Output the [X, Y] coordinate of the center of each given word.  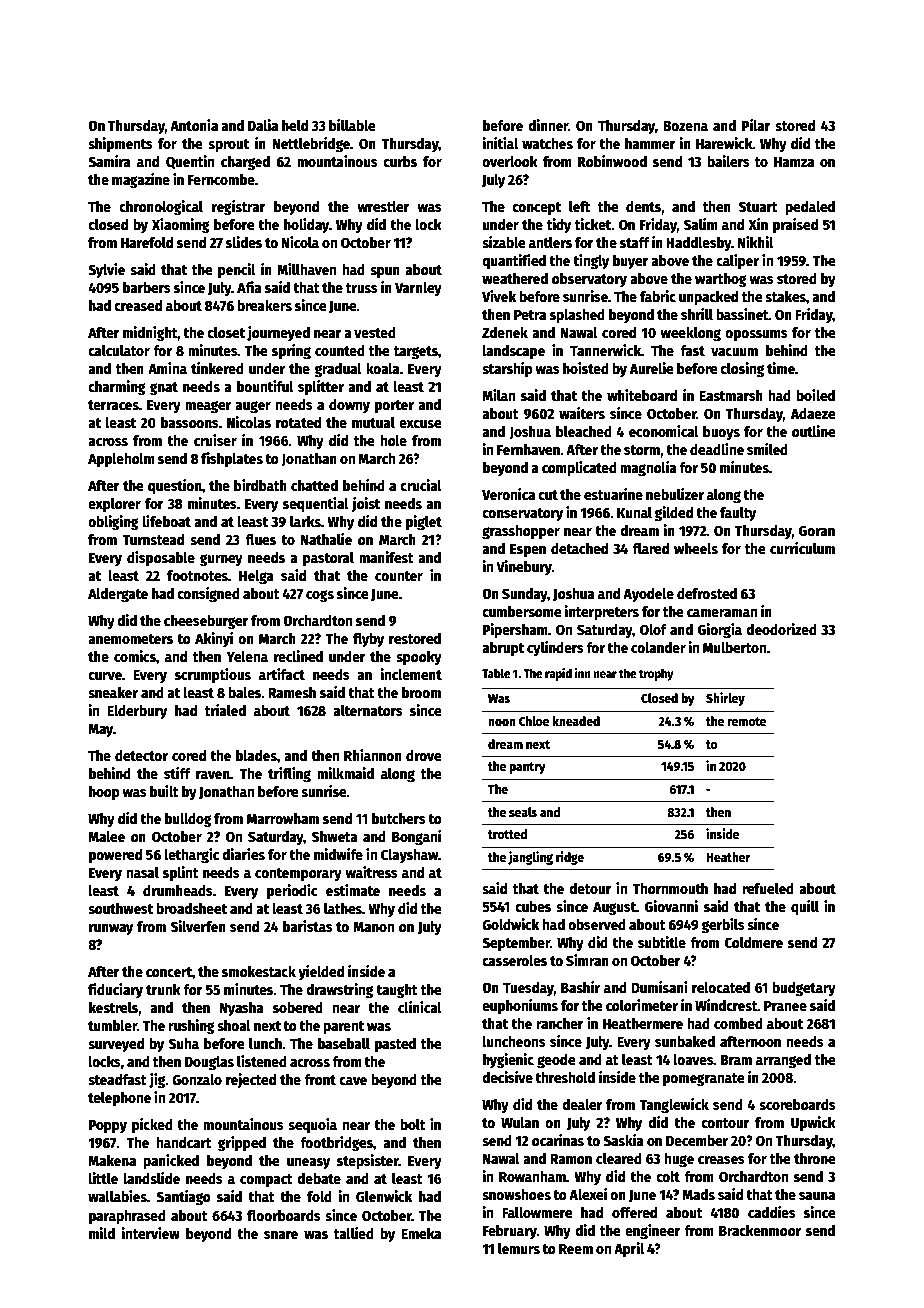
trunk [163, 989]
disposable [161, 558]
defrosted [707, 593]
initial [500, 143]
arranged [783, 1061]
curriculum [802, 548]
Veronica [508, 494]
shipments [120, 144]
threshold [565, 1077]
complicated [579, 468]
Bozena [685, 126]
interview [150, 1233]
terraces [113, 405]
